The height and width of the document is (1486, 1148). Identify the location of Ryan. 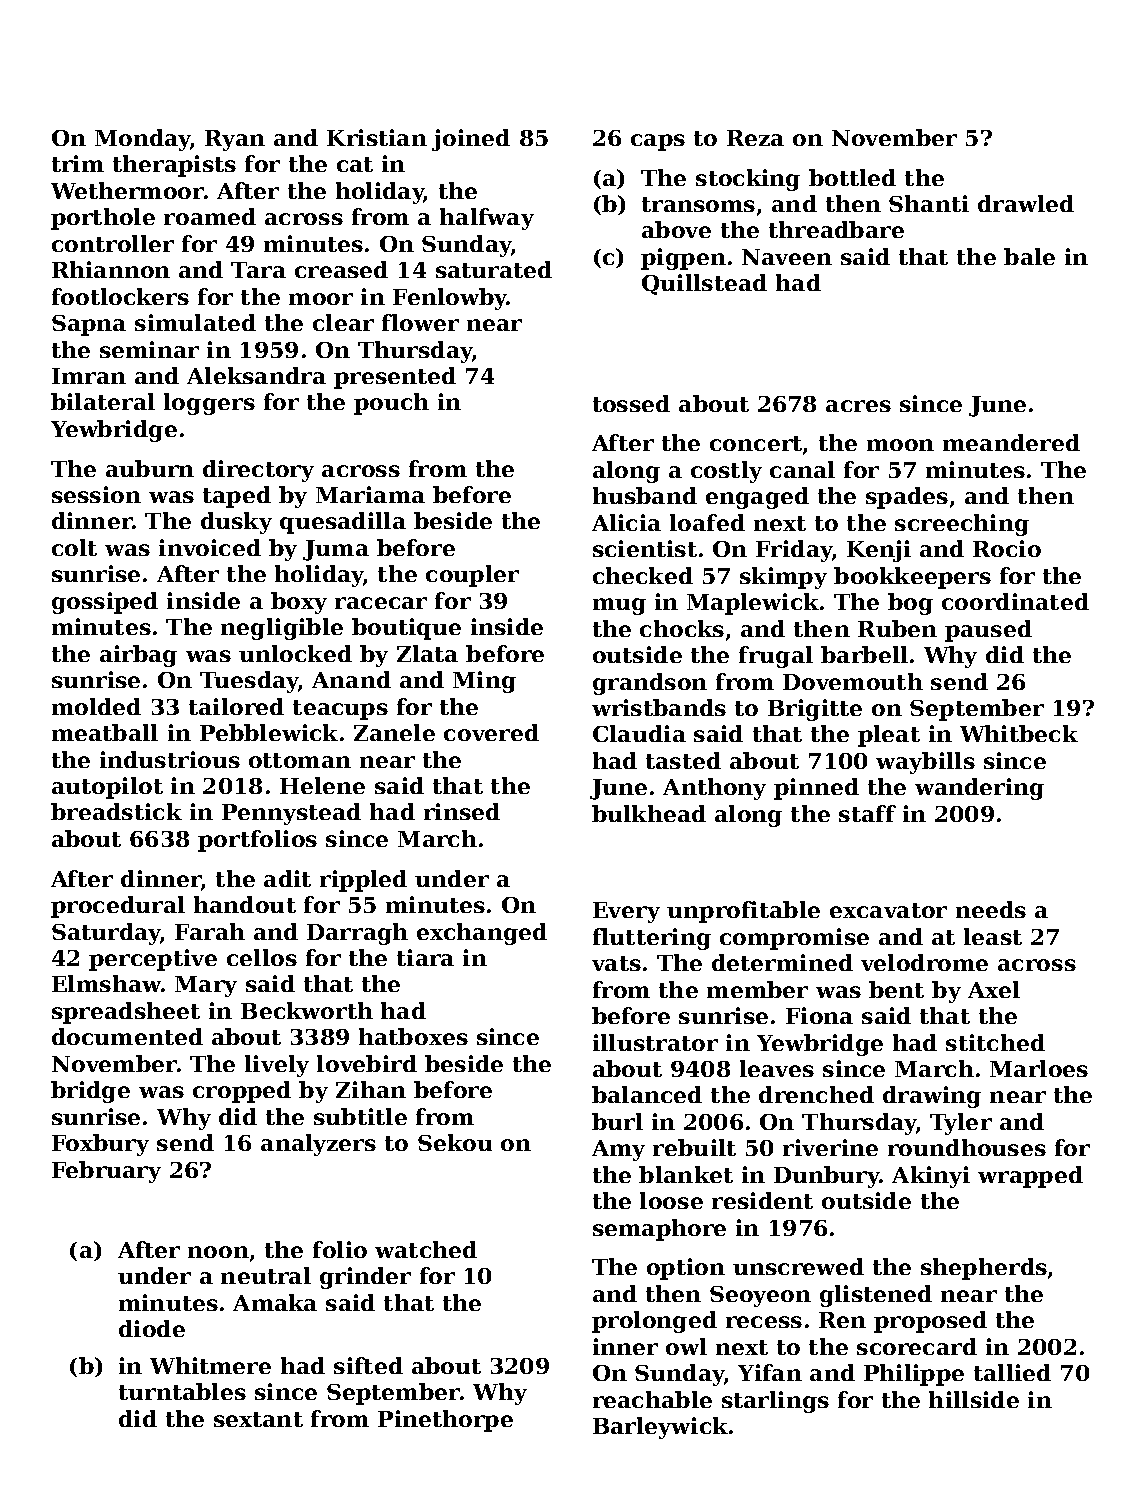
(235, 140).
